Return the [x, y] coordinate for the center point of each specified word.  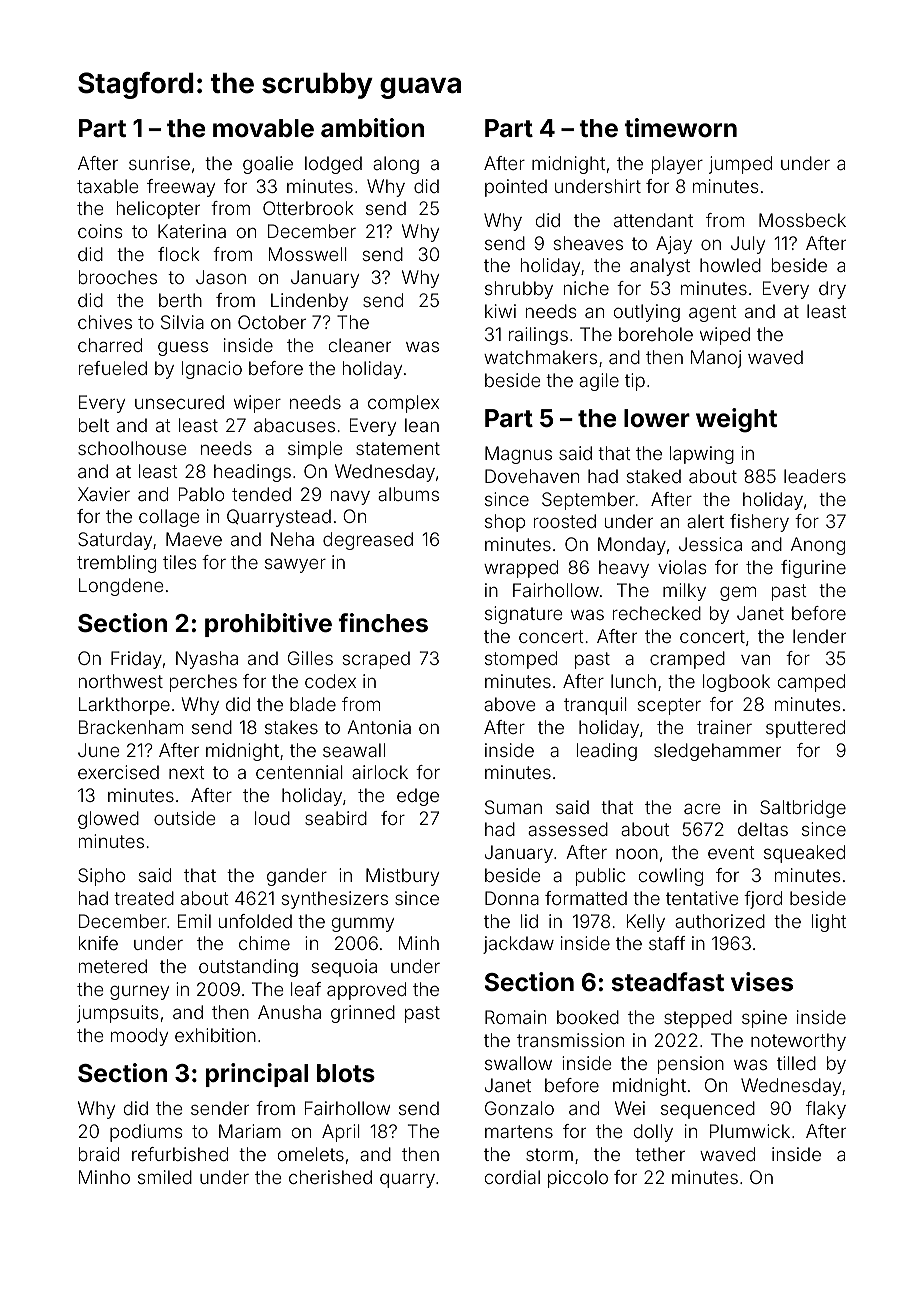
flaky [826, 1110]
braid [99, 1154]
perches [203, 683]
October [272, 322]
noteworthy [798, 1042]
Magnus [518, 455]
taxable [108, 186]
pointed [516, 188]
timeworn [680, 128]
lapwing [702, 455]
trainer [724, 727]
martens [519, 1131]
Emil [194, 921]
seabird [336, 818]
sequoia [344, 968]
